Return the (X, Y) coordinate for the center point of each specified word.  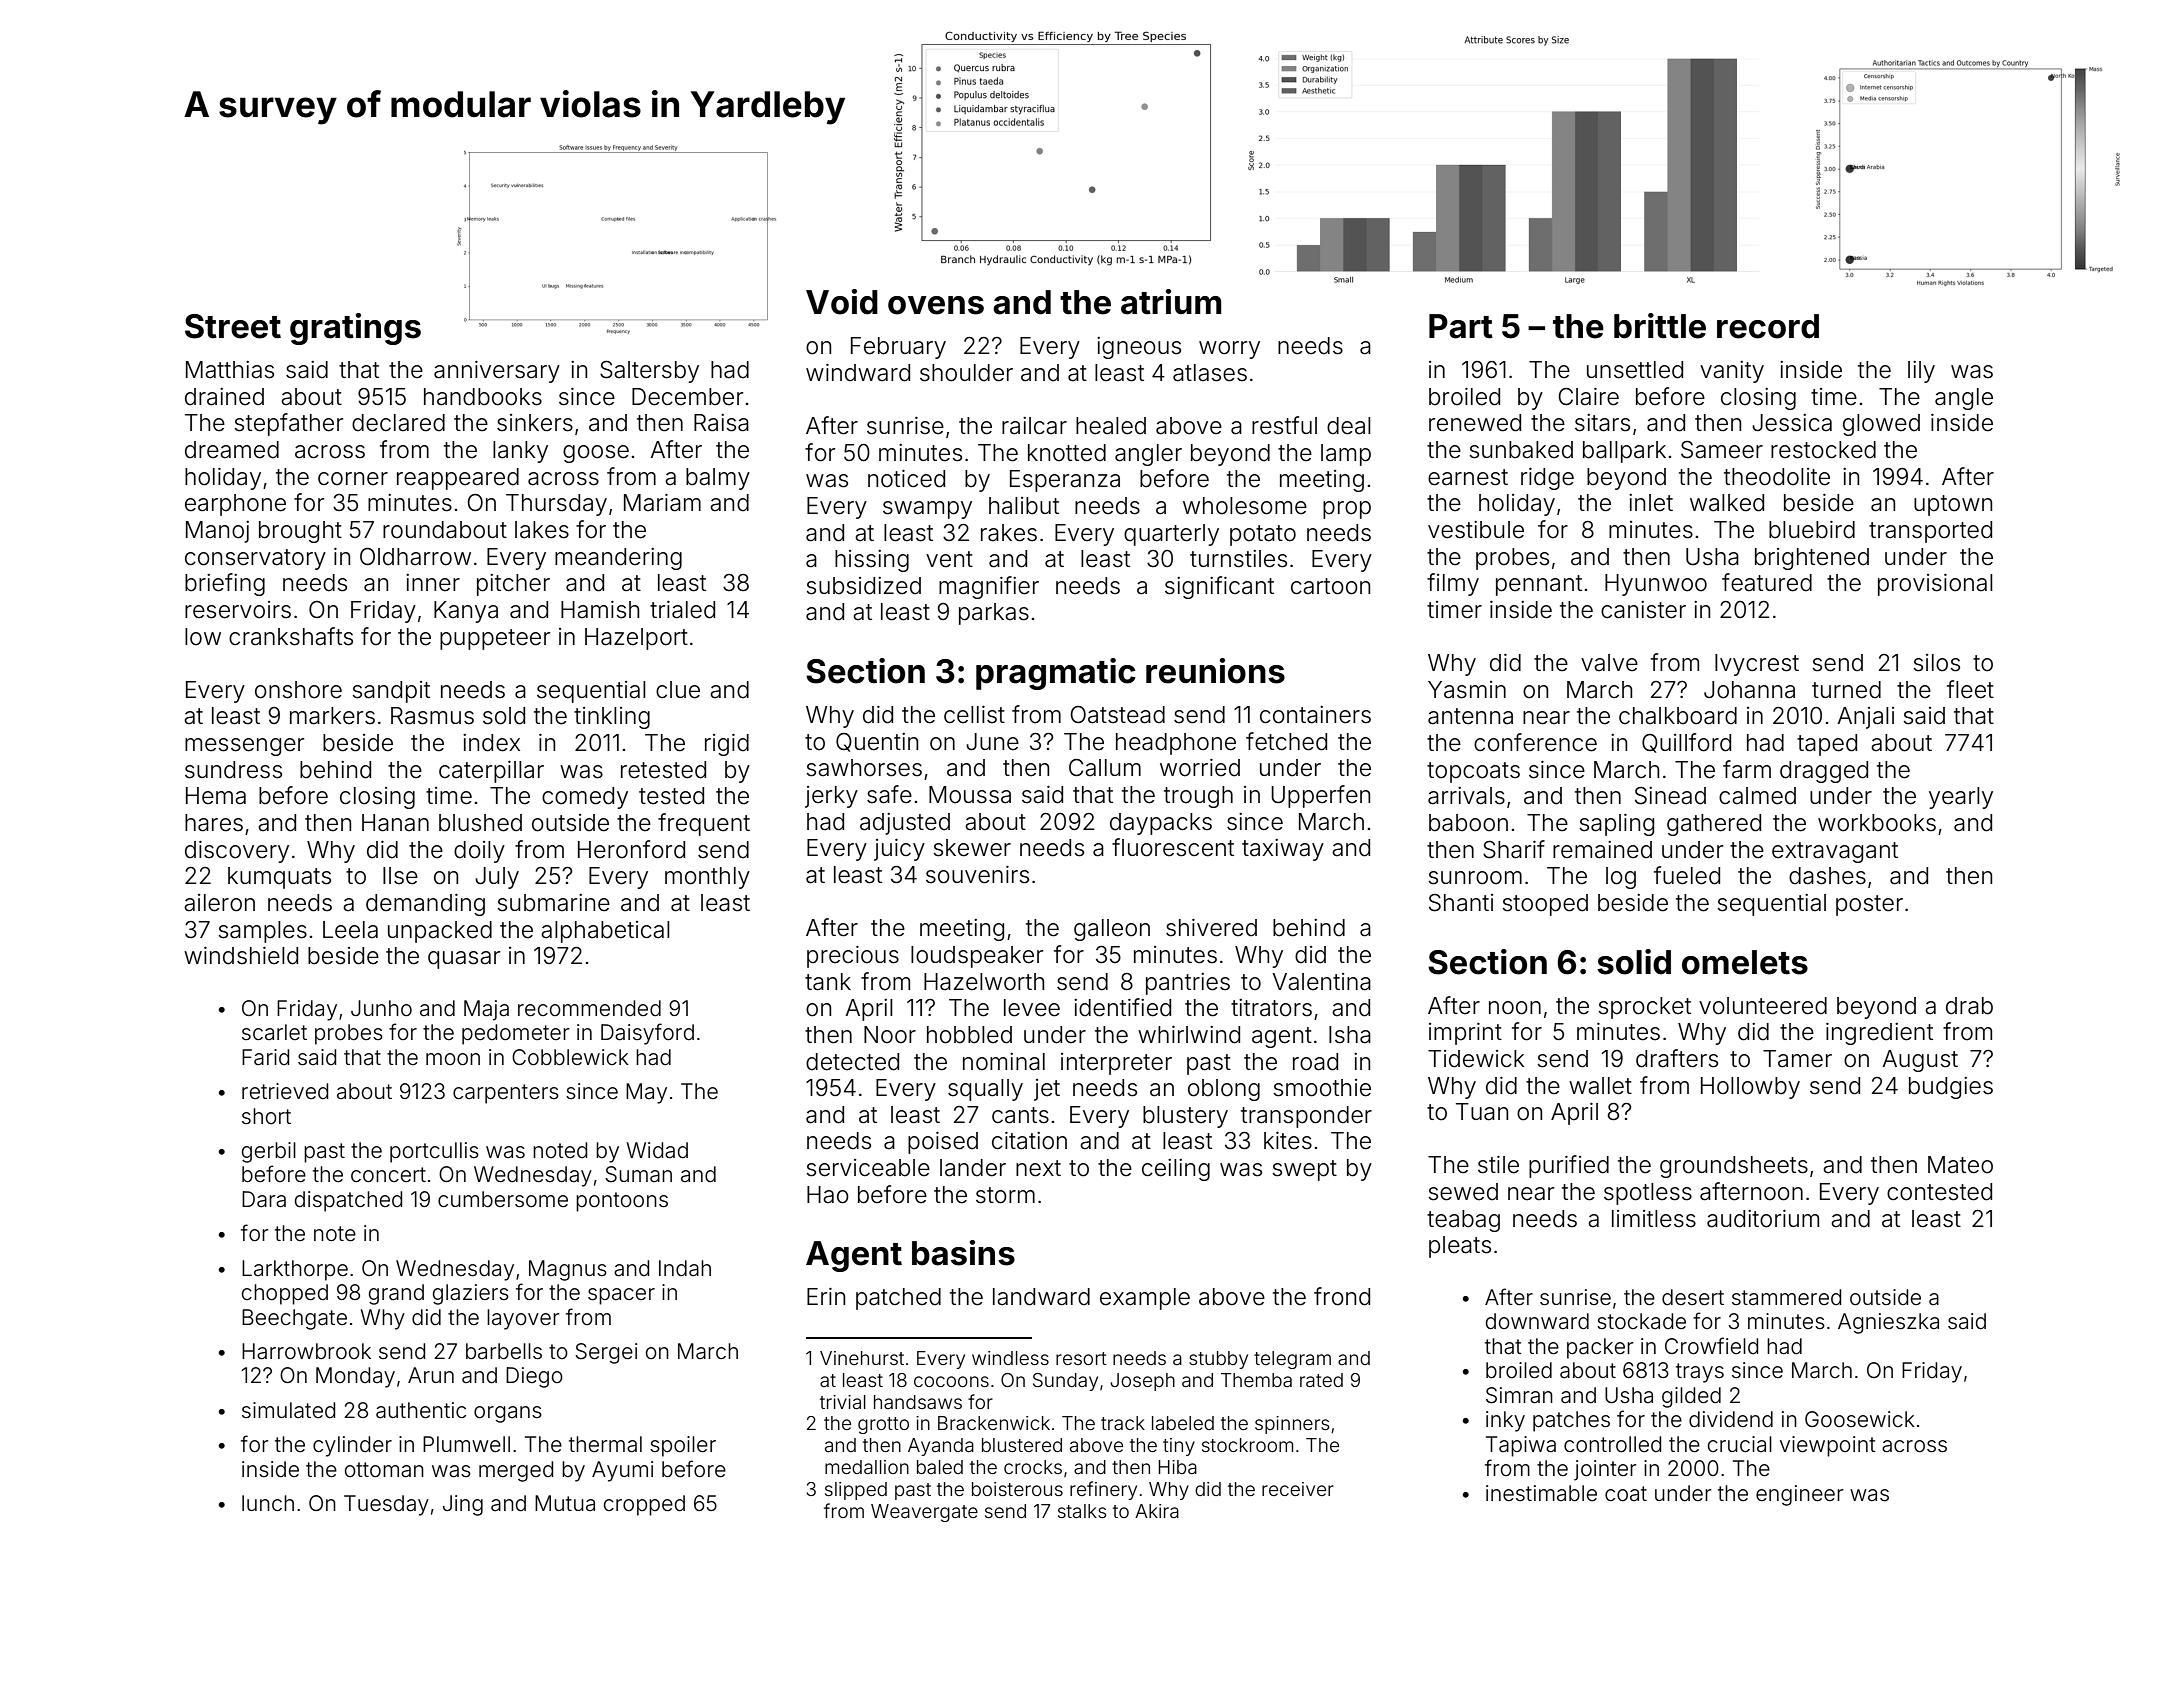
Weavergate (924, 1513)
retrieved (285, 1091)
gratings (355, 329)
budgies (1951, 1088)
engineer (1800, 1495)
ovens (936, 305)
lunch (268, 1503)
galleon (1112, 930)
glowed (1881, 425)
